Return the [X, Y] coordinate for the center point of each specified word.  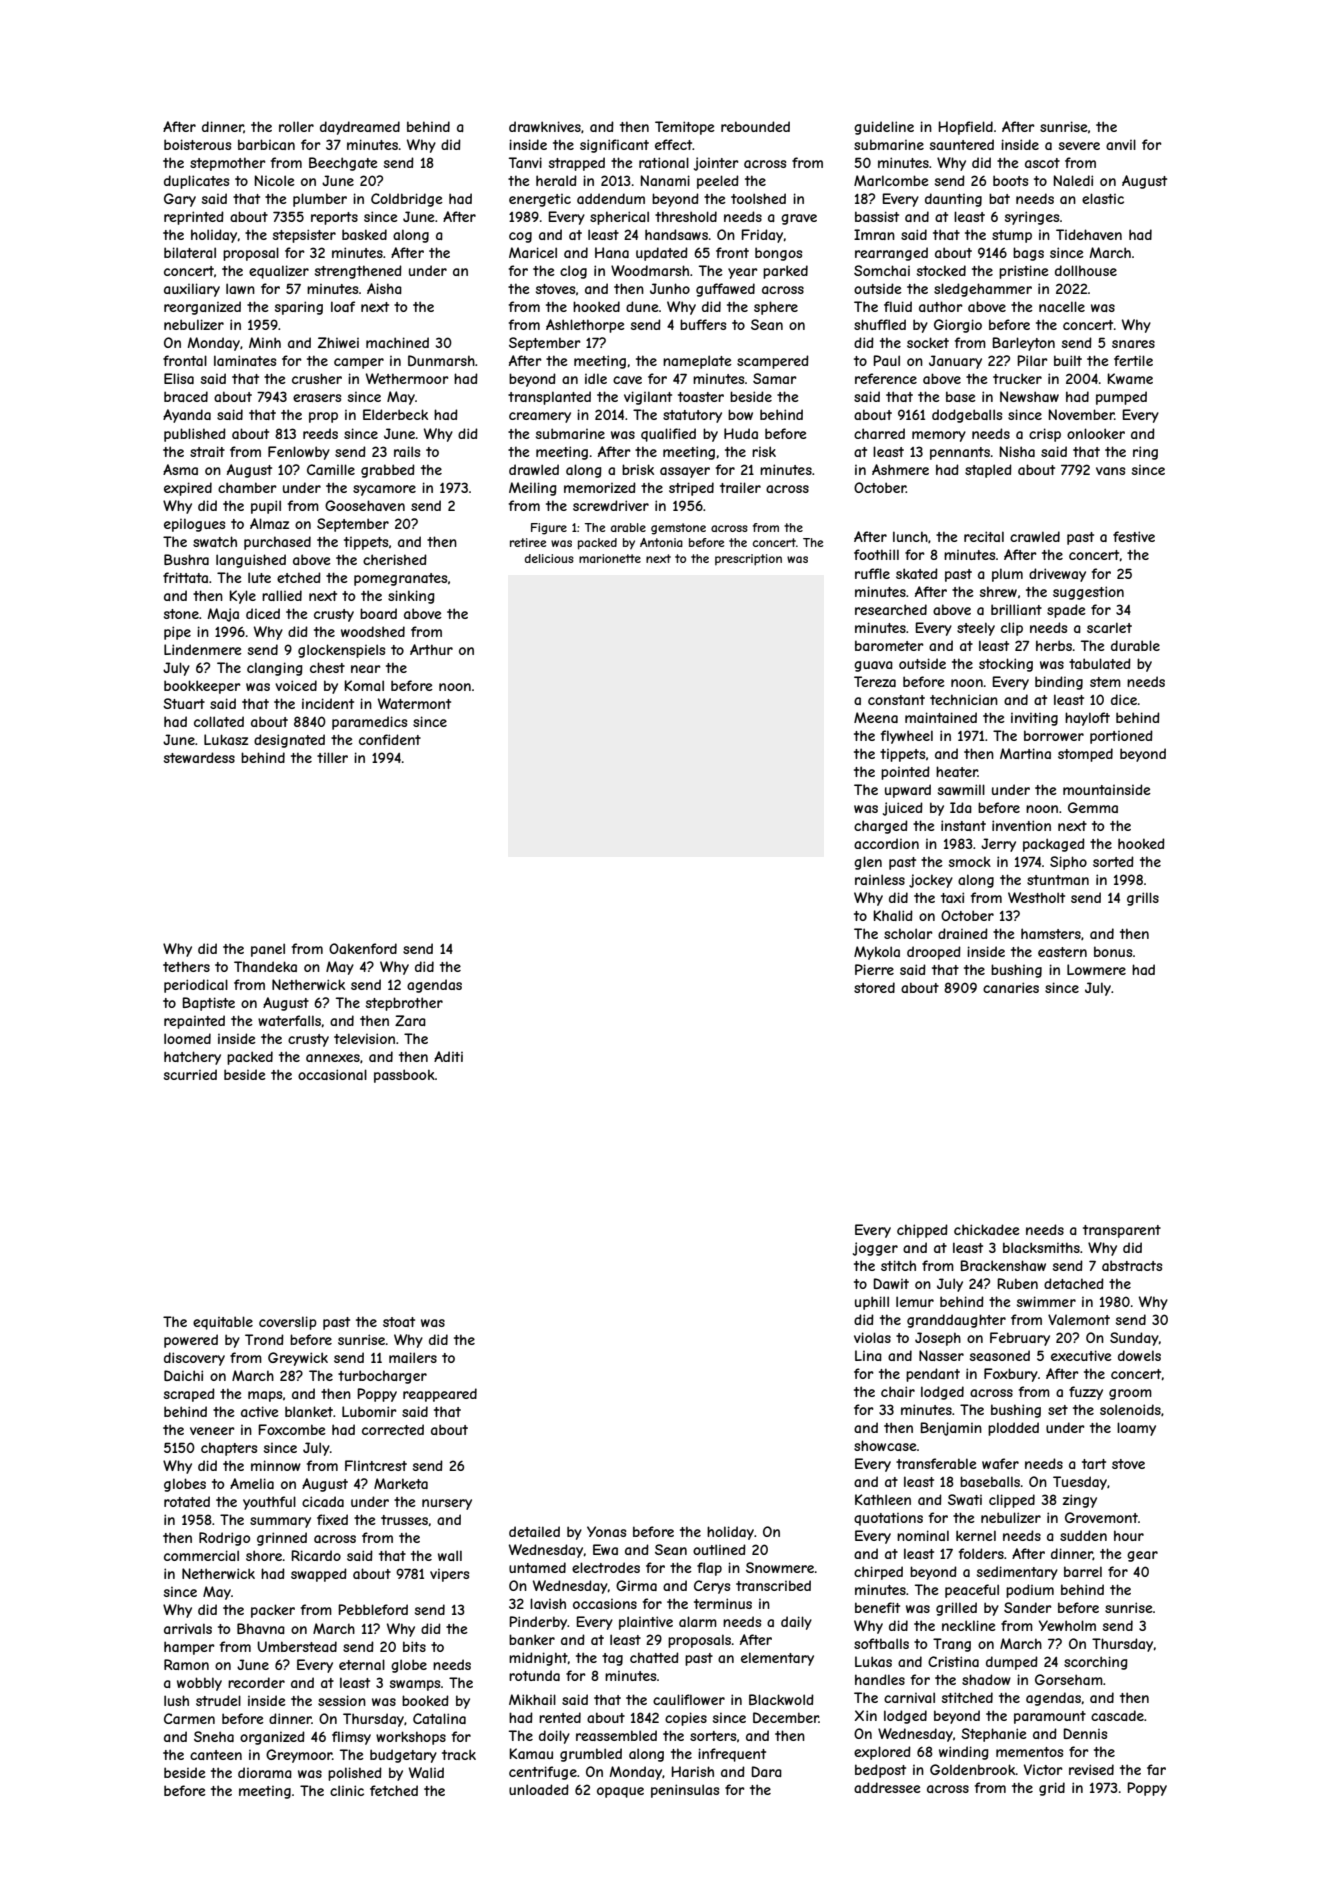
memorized [600, 487]
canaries [1011, 987]
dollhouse [1086, 270]
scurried [190, 1074]
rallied [282, 595]
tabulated [1100, 663]
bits [414, 1646]
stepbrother [404, 1004]
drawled [534, 469]
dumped [1012, 1663]
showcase [885, 1445]
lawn [240, 288]
